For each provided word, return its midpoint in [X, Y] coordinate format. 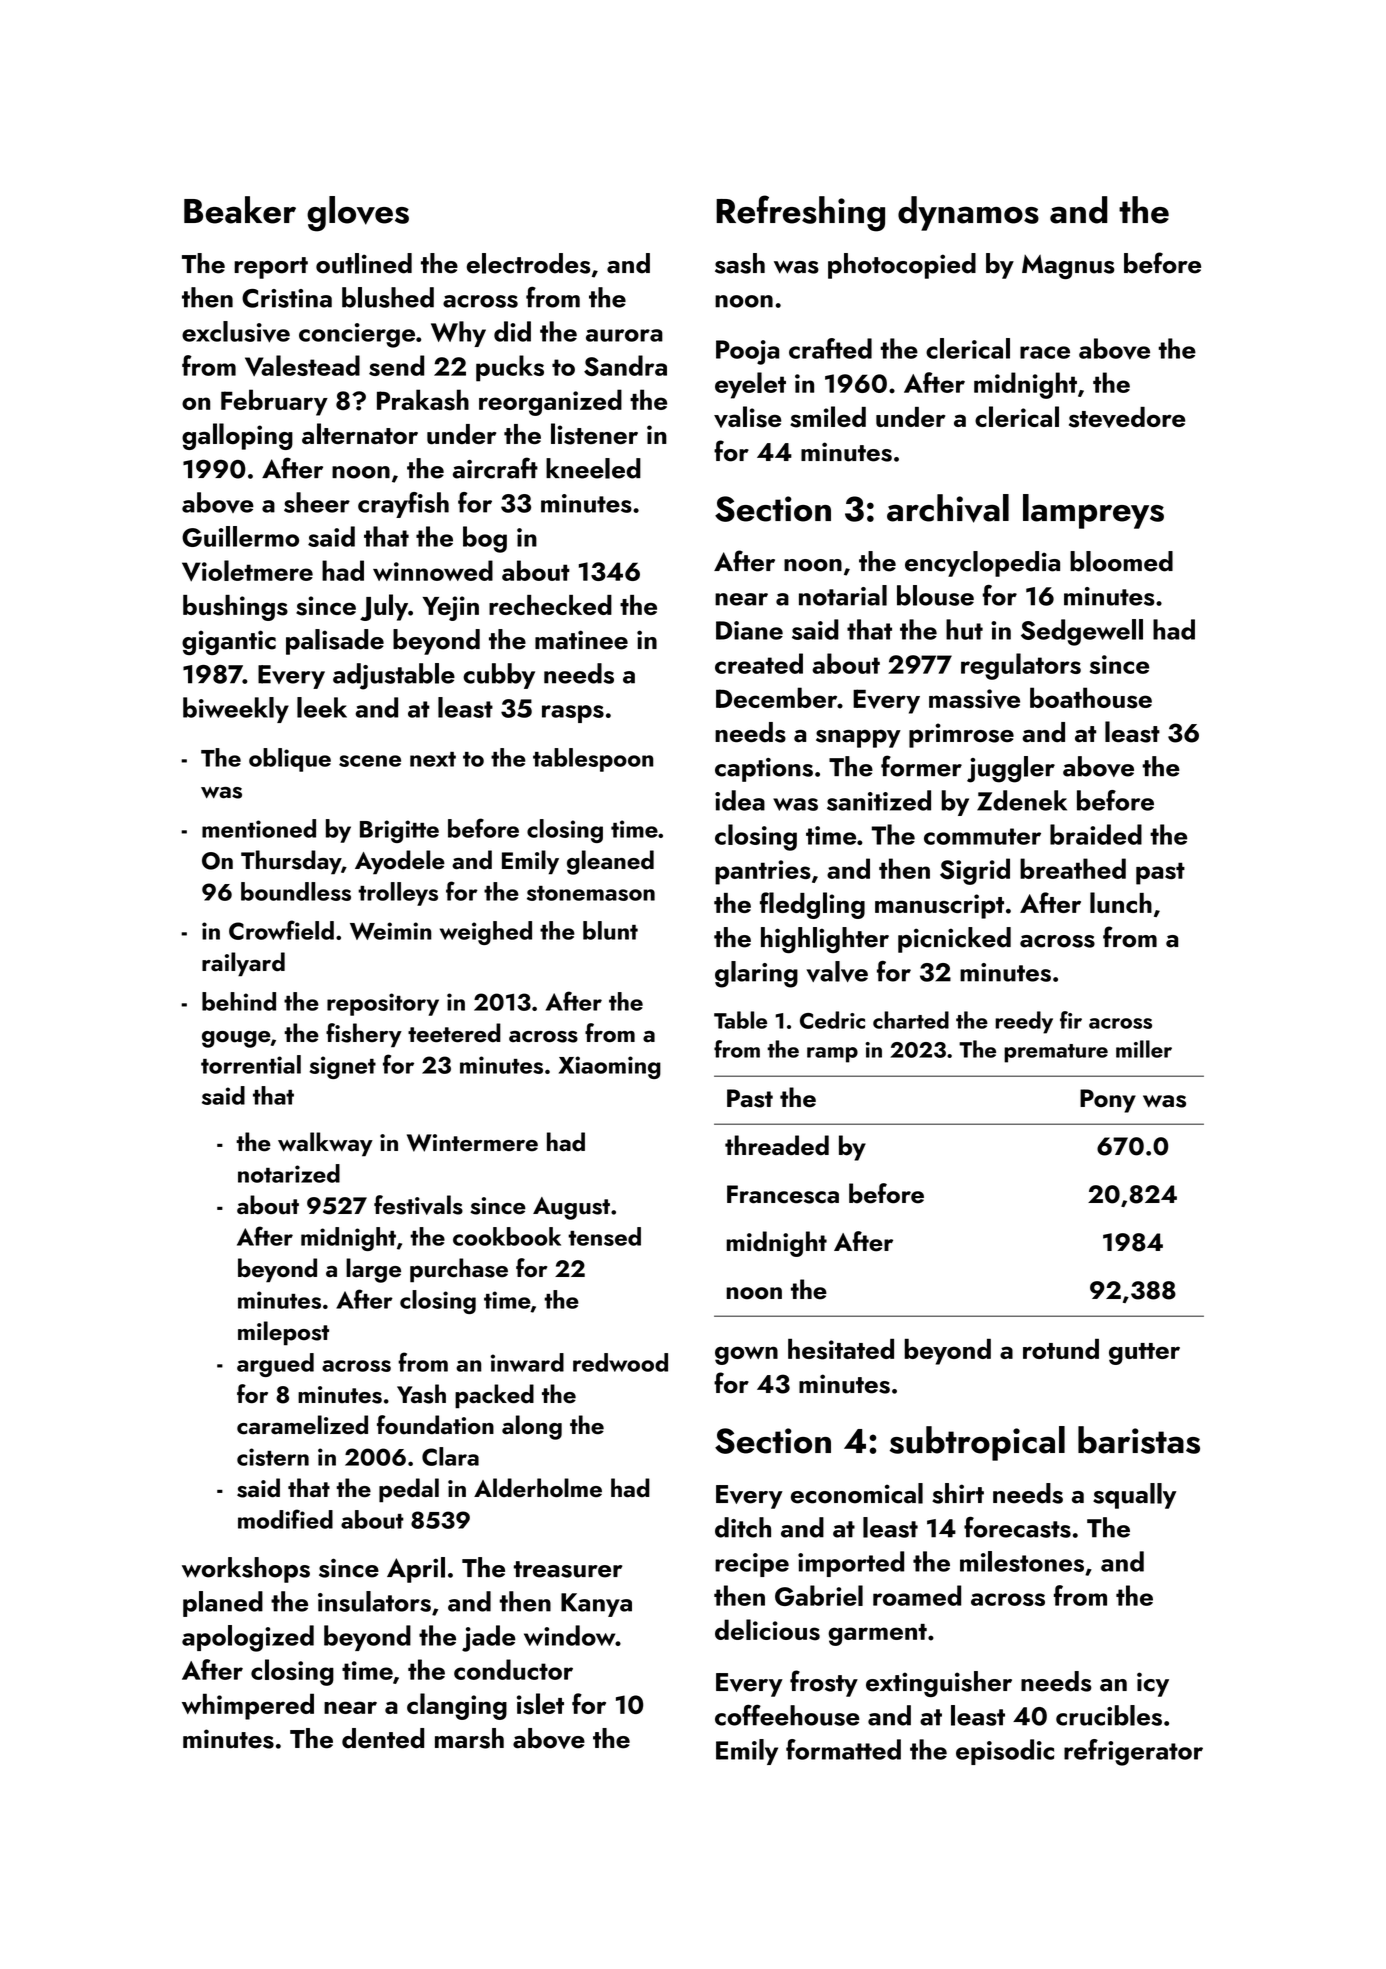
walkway [325, 1144]
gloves [358, 214]
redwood [620, 1362]
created [759, 663]
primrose [961, 735]
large [373, 1270]
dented [383, 1738]
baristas [1139, 1440]
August [571, 1208]
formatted [843, 1749]
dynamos [968, 213]
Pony [1108, 1101]
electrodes [528, 263]
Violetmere [247, 571]
